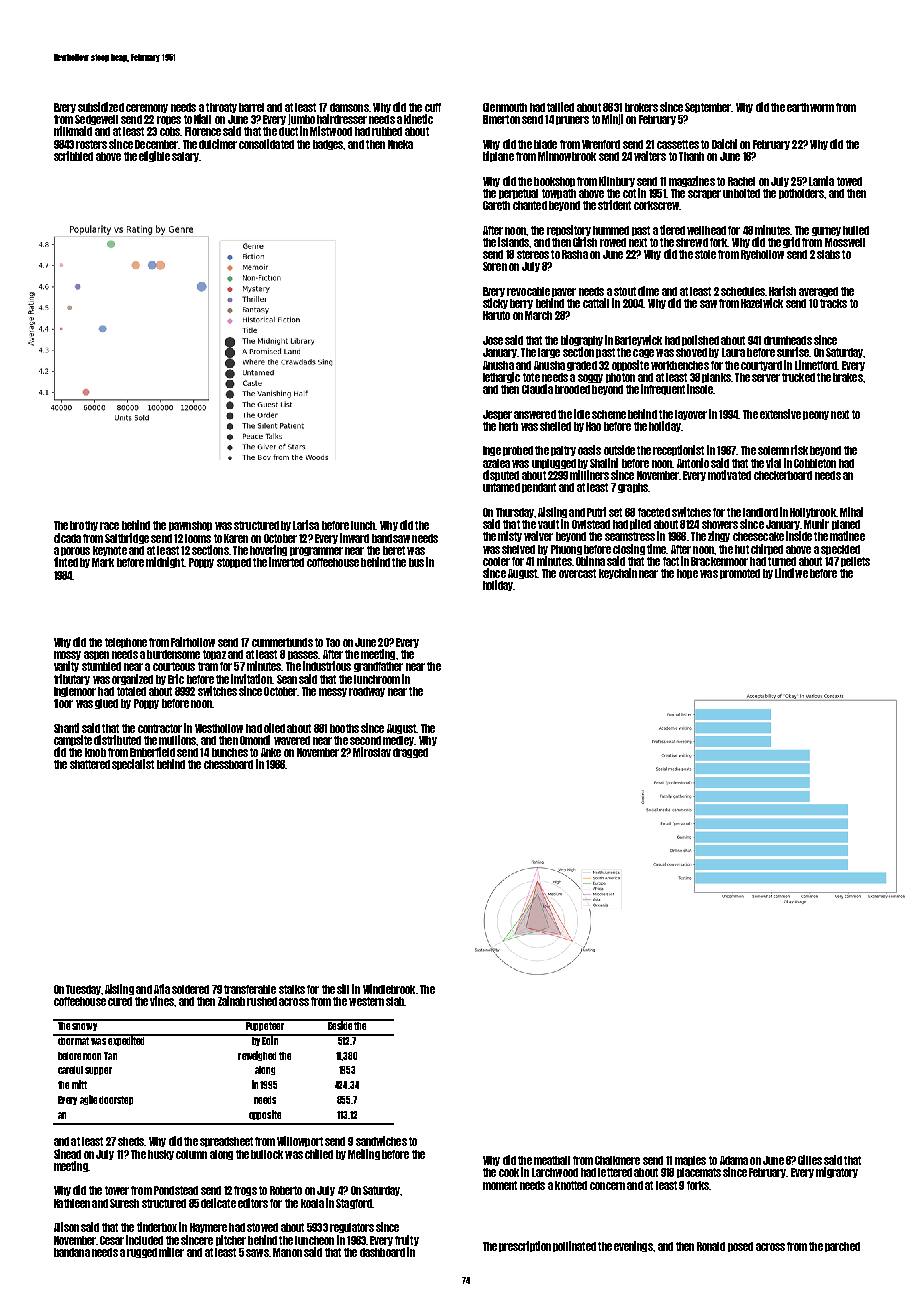  What do you see at coordinates (810, 107) in the screenshot?
I see `earthworm` at bounding box center [810, 107].
